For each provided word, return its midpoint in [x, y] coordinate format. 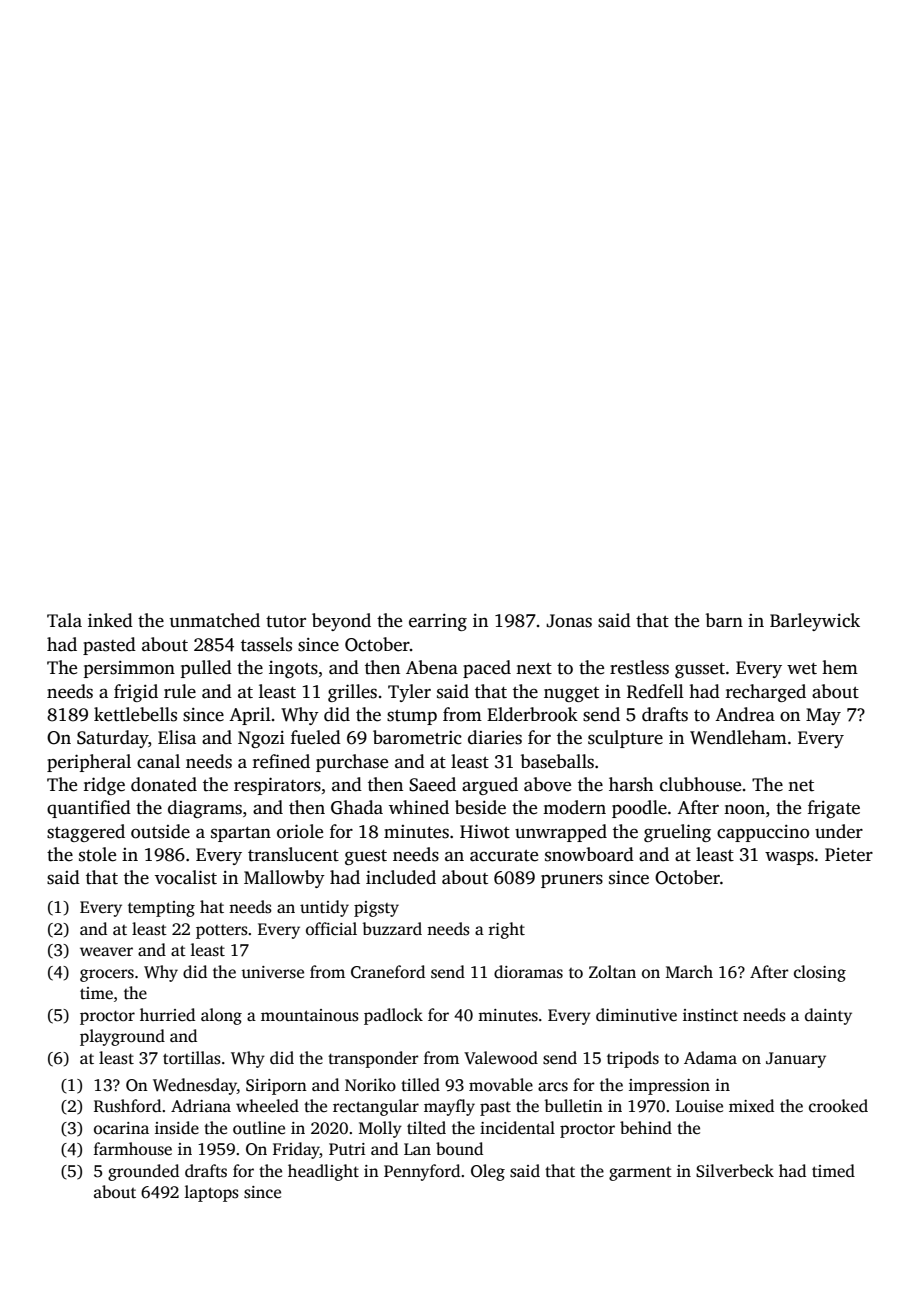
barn [724, 620]
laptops [212, 1193]
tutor [286, 622]
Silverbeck [735, 1171]
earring [438, 622]
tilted [426, 1128]
